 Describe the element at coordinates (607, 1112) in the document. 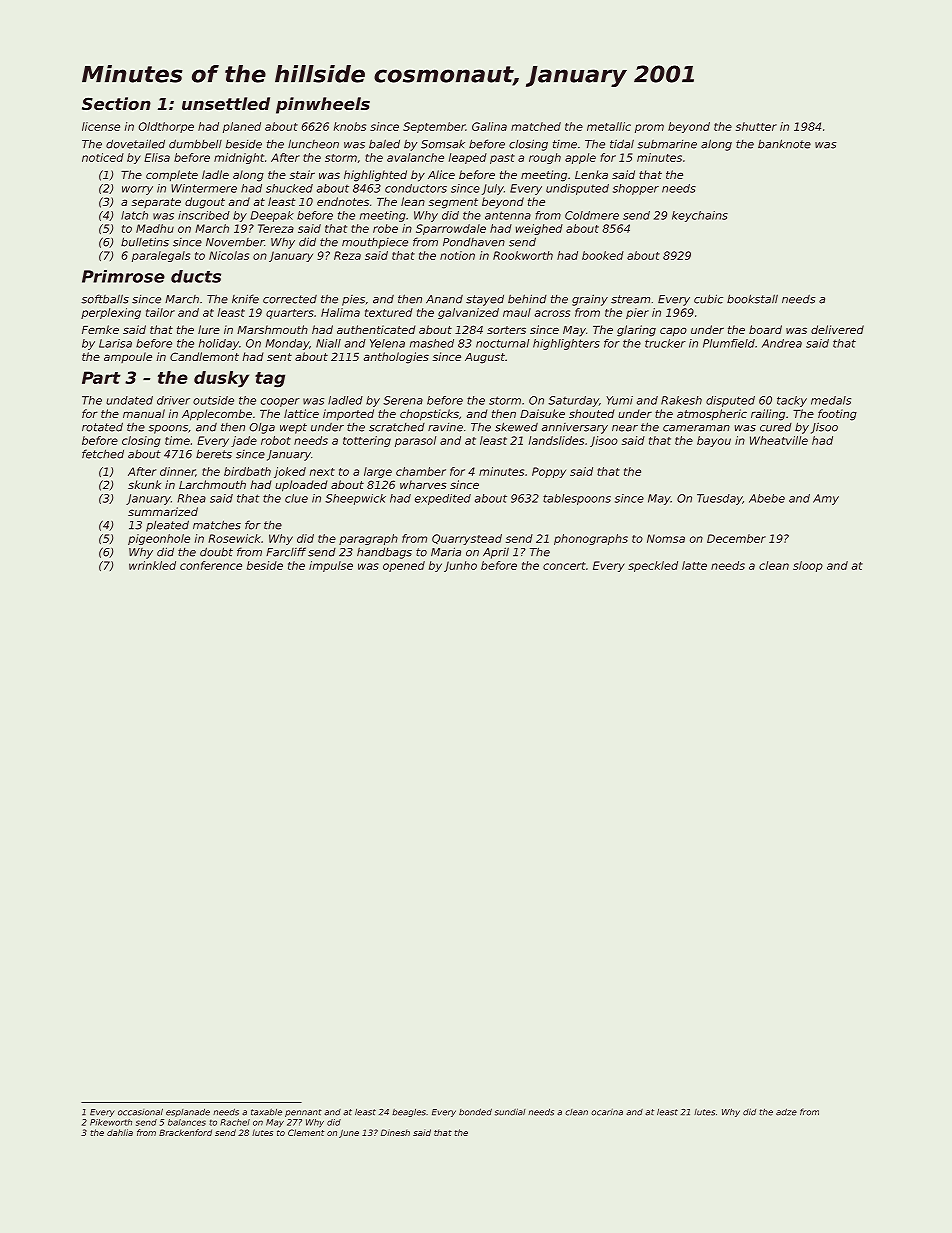

I see `ocarina` at that location.
